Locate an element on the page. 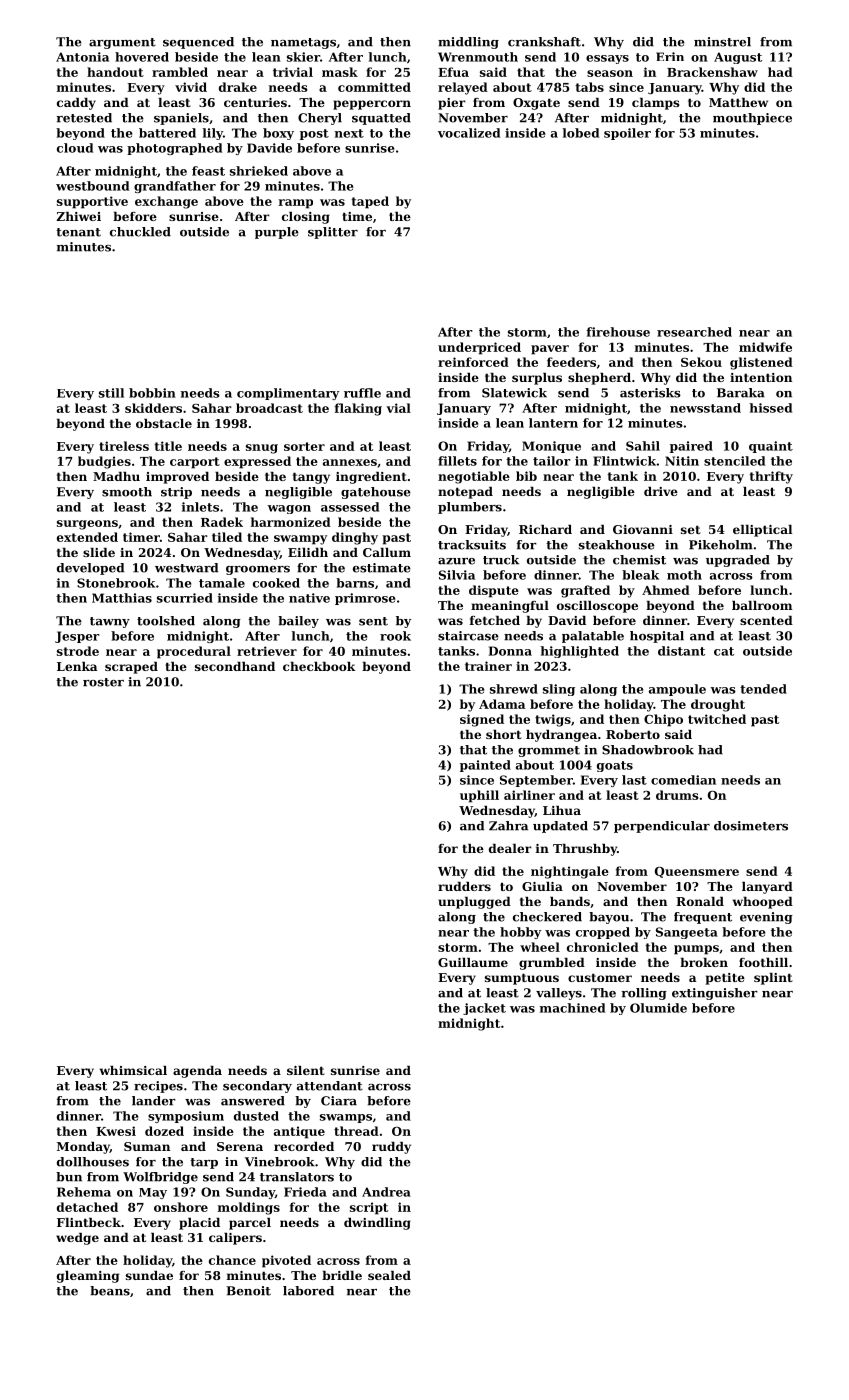 The width and height of the page is (849, 1400). jacket is located at coordinates (484, 1009).
